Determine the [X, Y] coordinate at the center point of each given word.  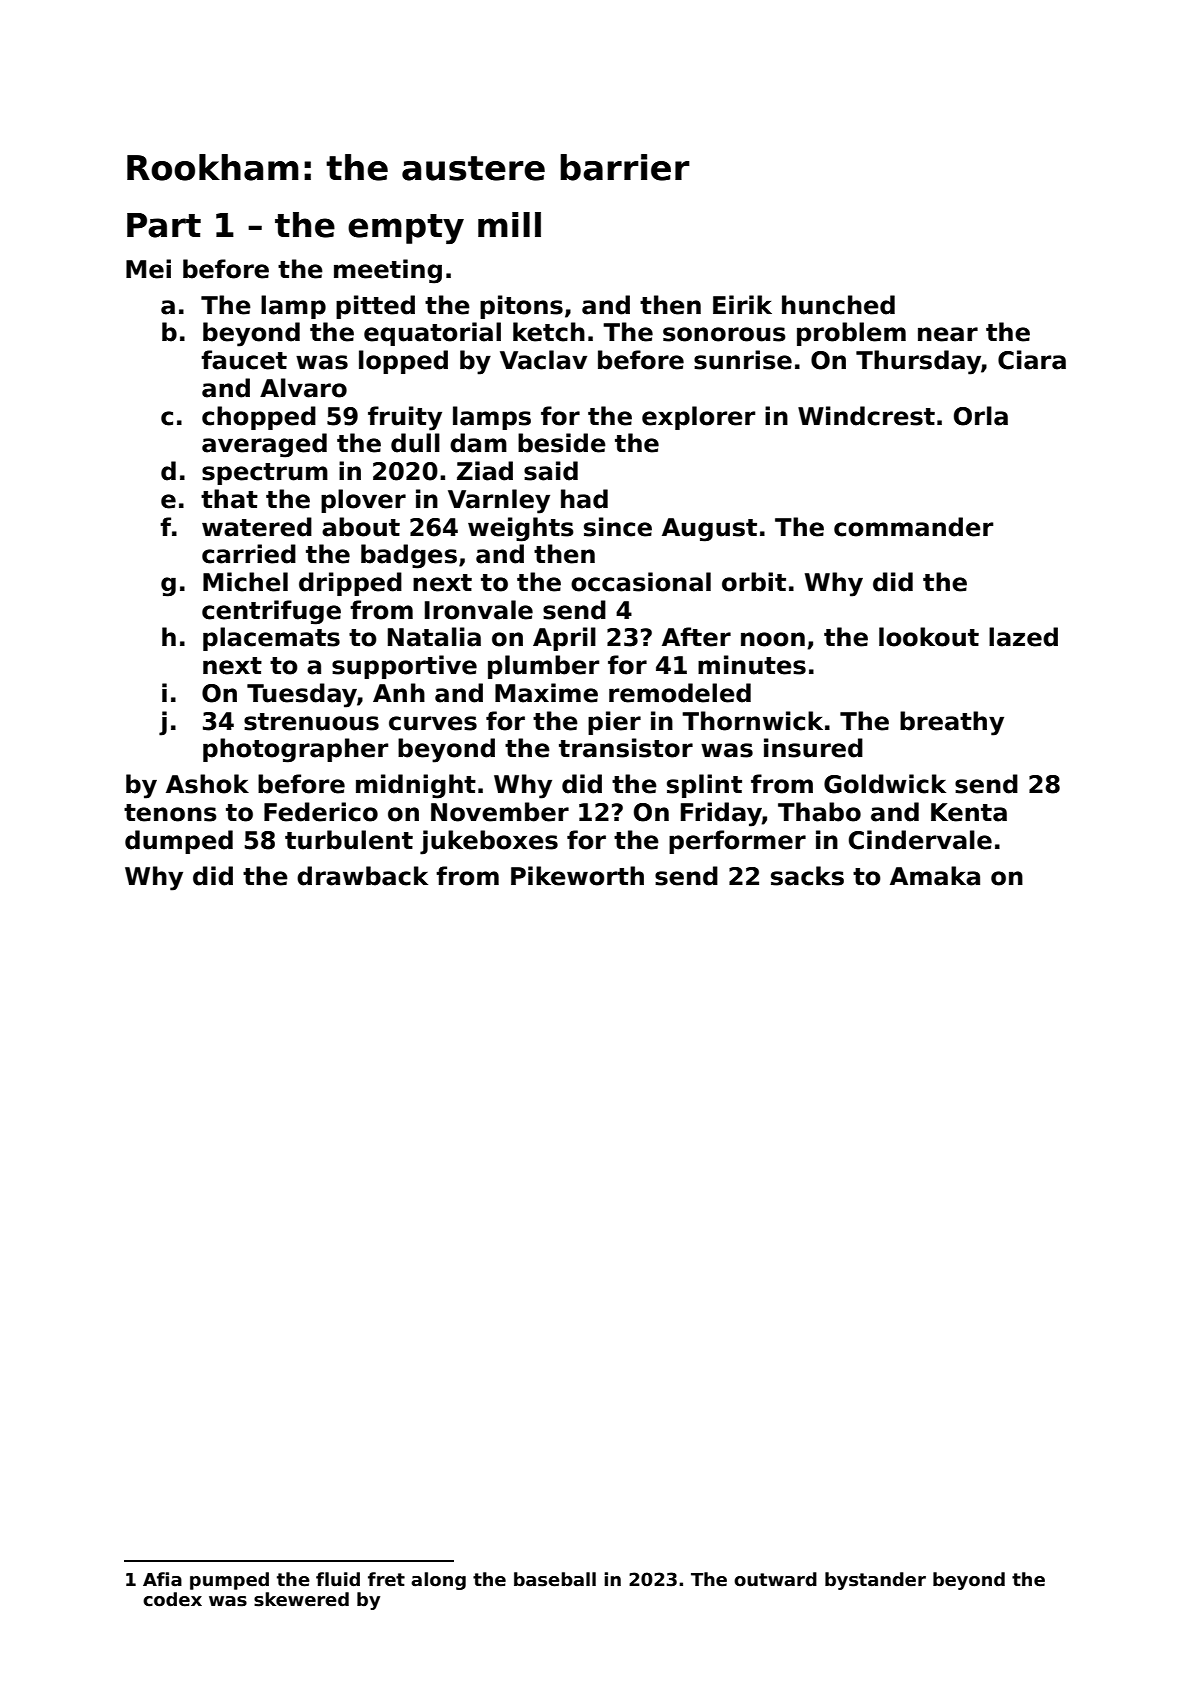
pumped [229, 1581]
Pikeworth [577, 876]
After [696, 637]
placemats [271, 639]
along [438, 1581]
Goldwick [885, 784]
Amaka [935, 876]
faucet [244, 360]
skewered [301, 1599]
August [709, 530]
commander [913, 527]
